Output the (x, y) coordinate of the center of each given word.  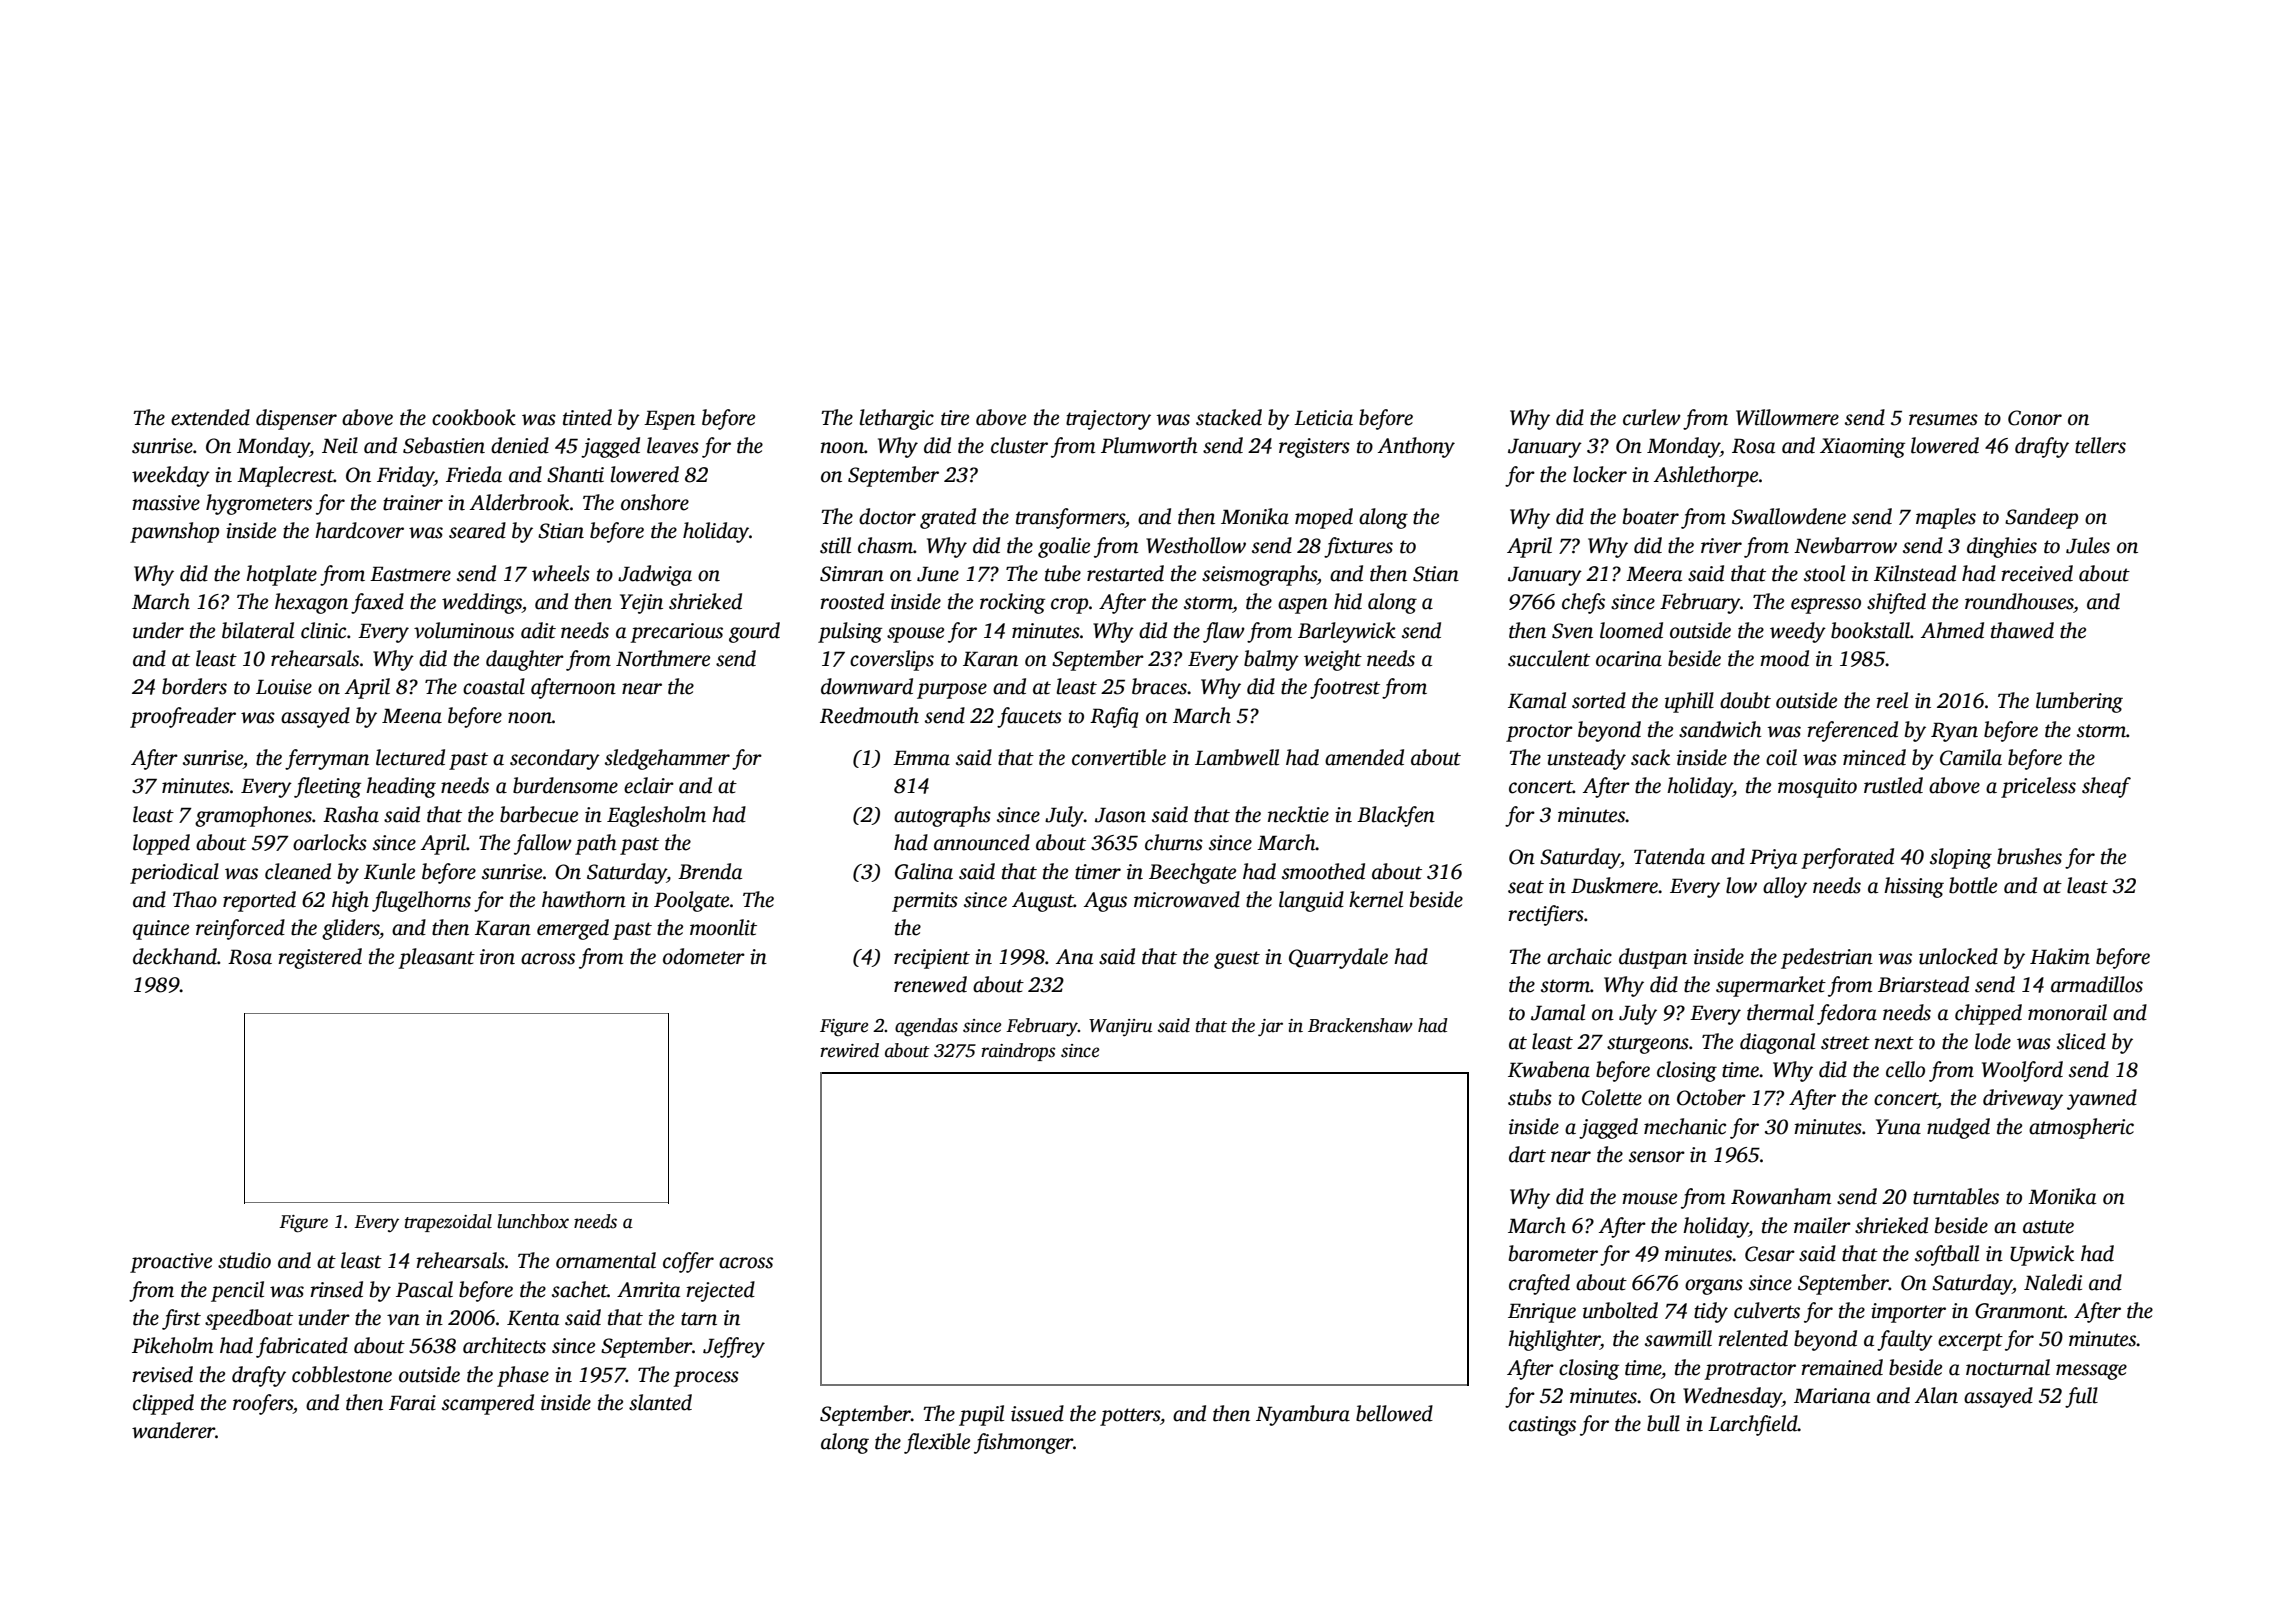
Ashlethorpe (1706, 476)
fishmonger (1023, 1443)
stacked (1229, 417)
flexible (937, 1443)
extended (210, 417)
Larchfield (1753, 1425)
